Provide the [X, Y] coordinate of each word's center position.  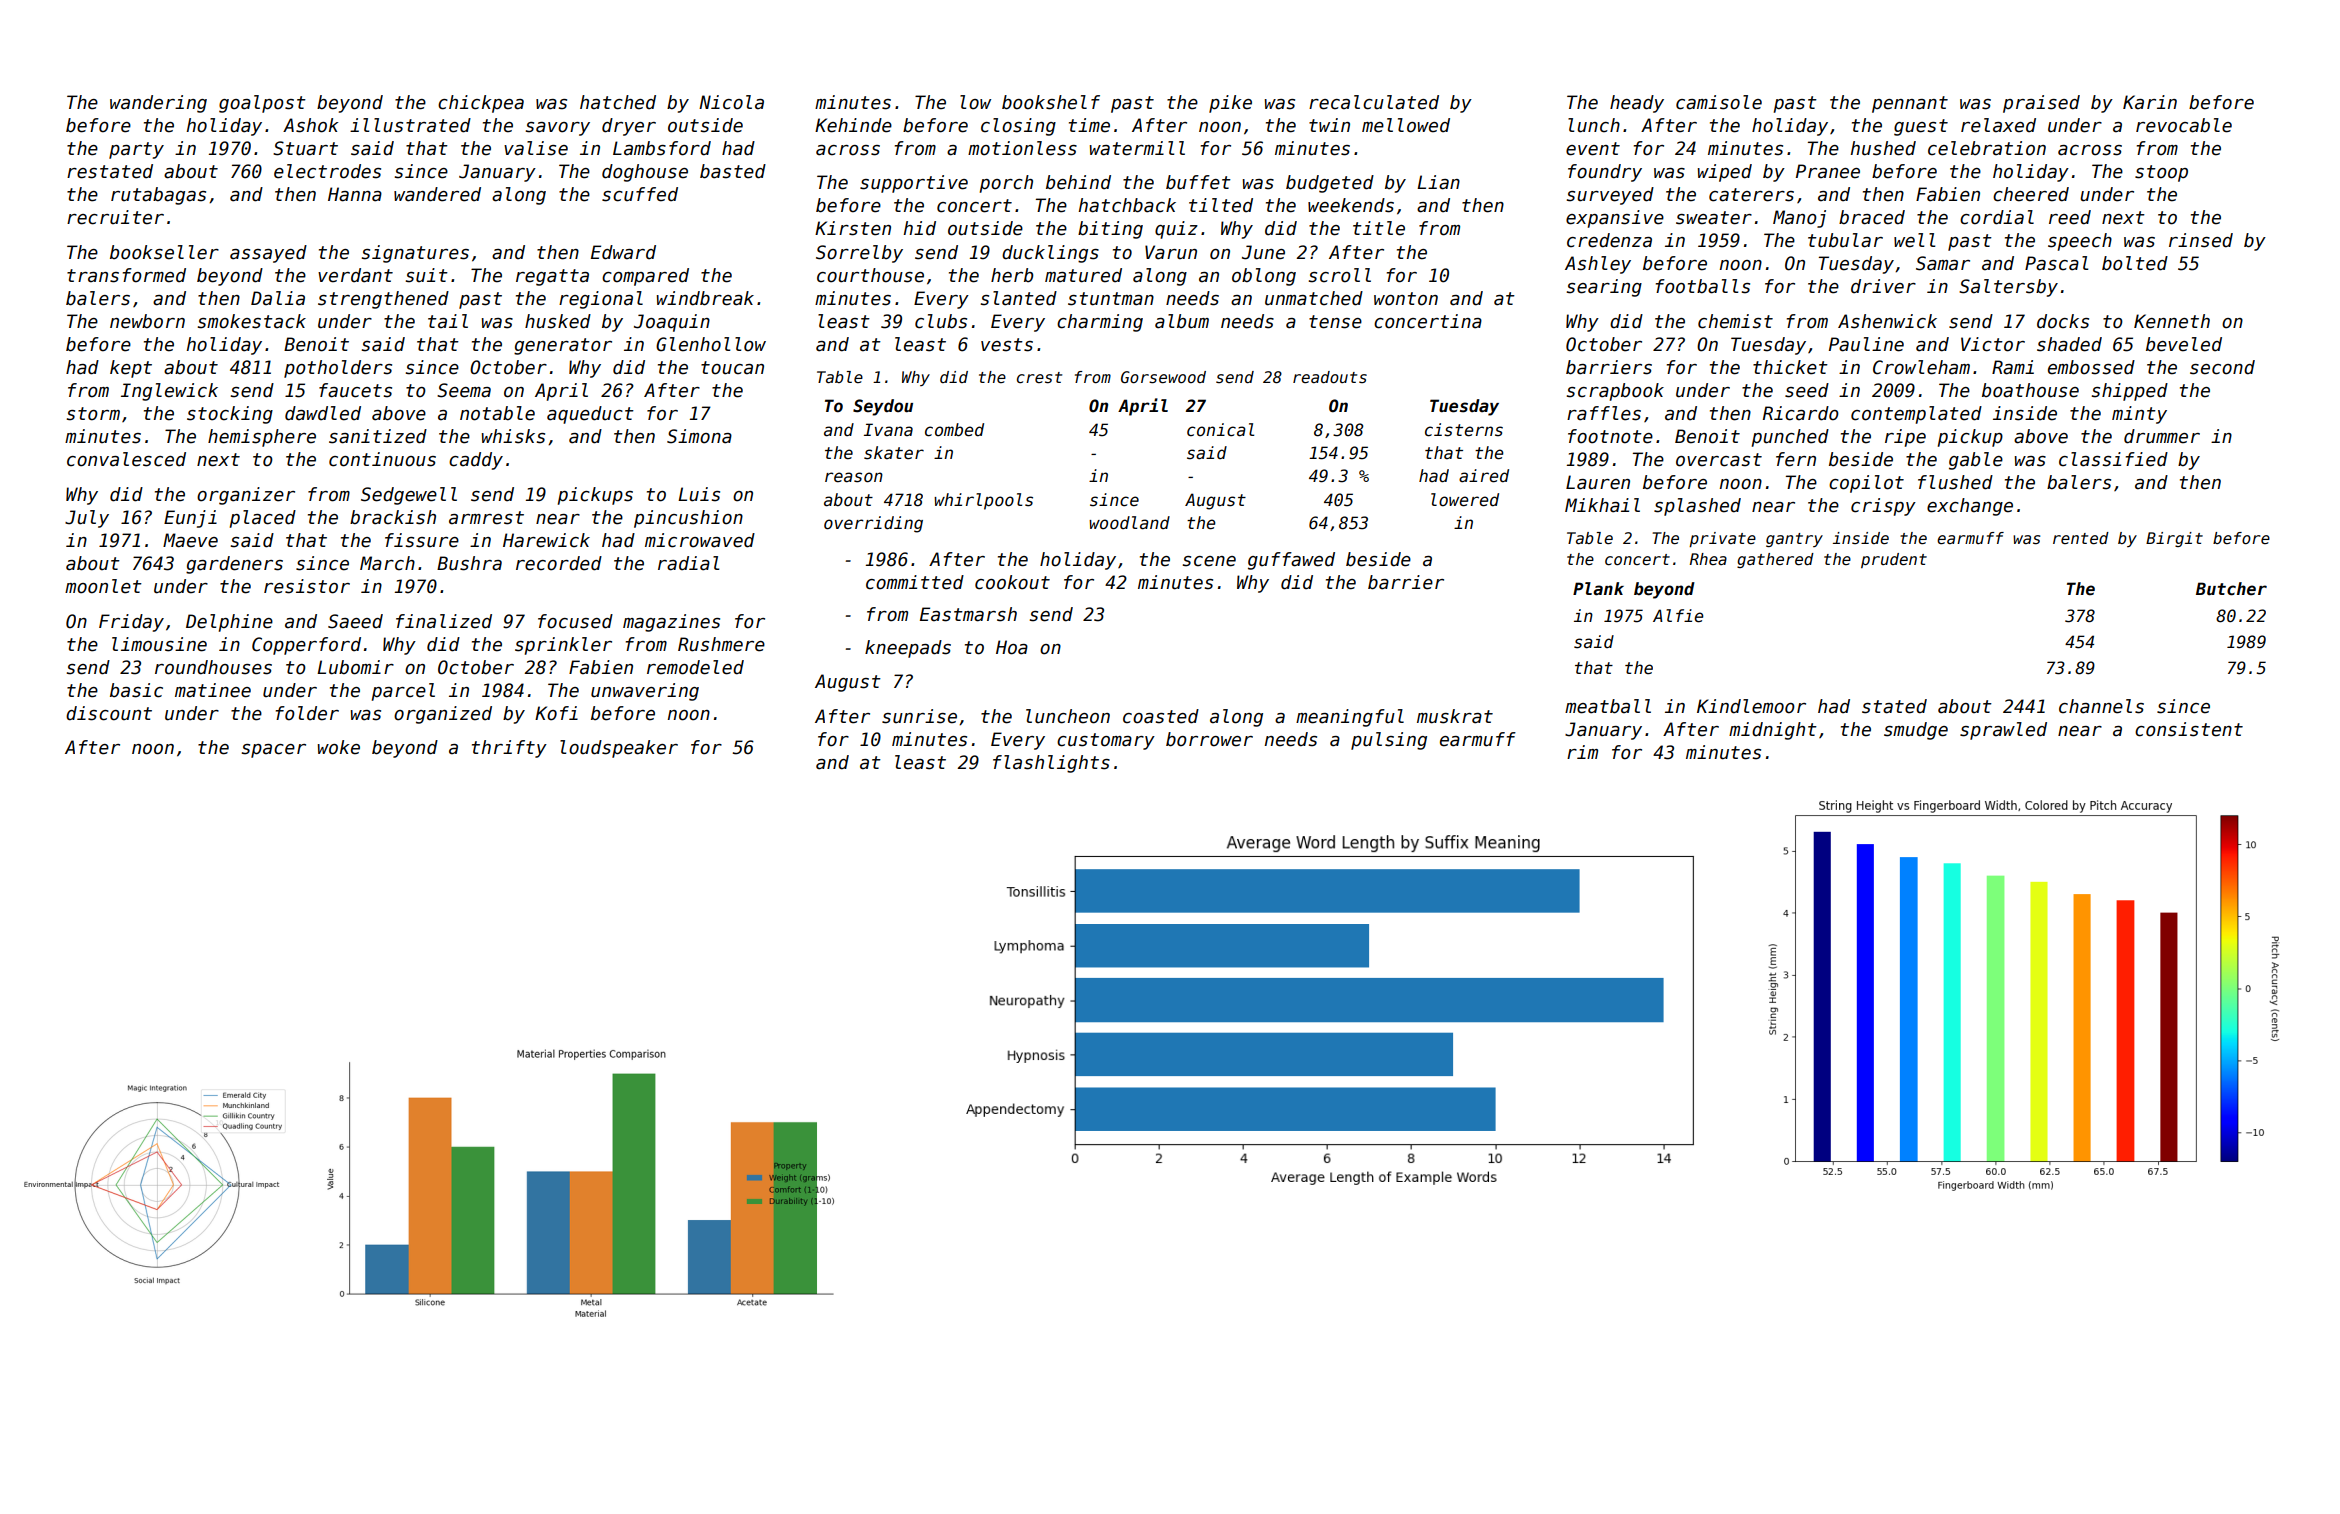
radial [688, 563]
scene [1209, 561]
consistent [2189, 729]
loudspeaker [619, 749]
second [2222, 367]
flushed [1955, 482]
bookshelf [1051, 102]
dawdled [323, 413]
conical [1220, 430]
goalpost [262, 104]
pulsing [1389, 741]
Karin [2150, 102]
